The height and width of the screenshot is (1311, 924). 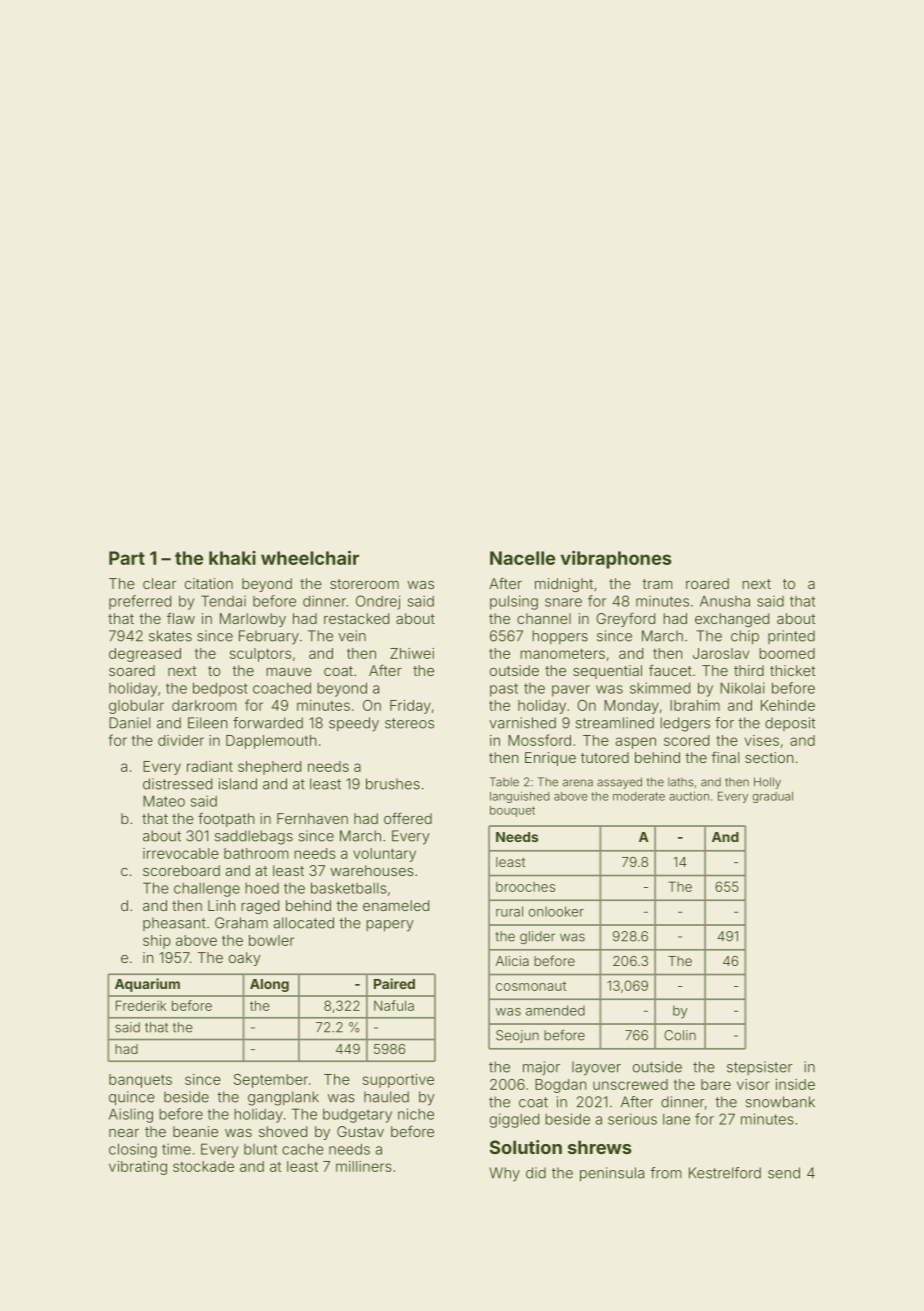 What do you see at coordinates (544, 618) in the screenshot?
I see `channel` at bounding box center [544, 618].
